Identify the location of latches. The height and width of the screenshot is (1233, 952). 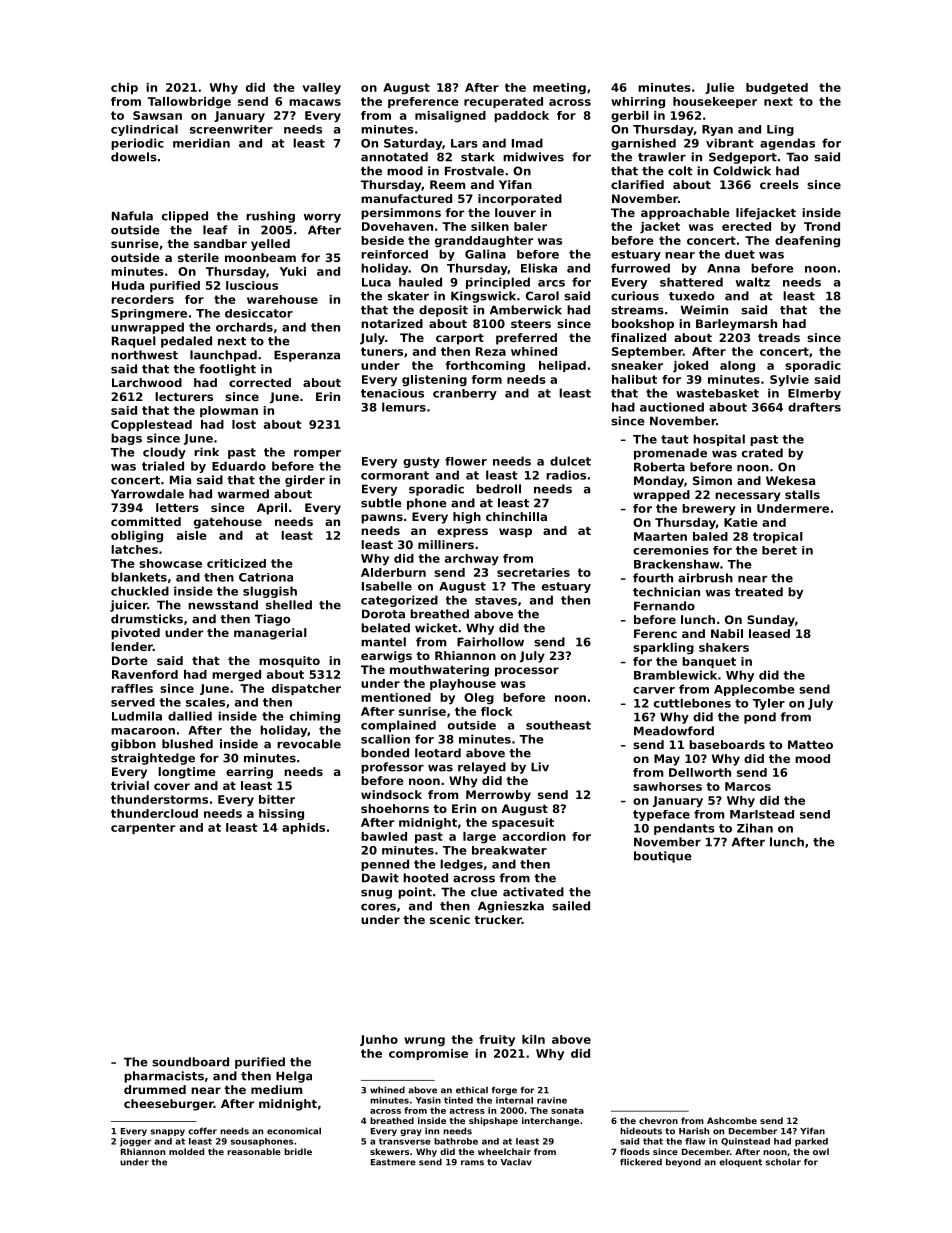
(134, 549).
